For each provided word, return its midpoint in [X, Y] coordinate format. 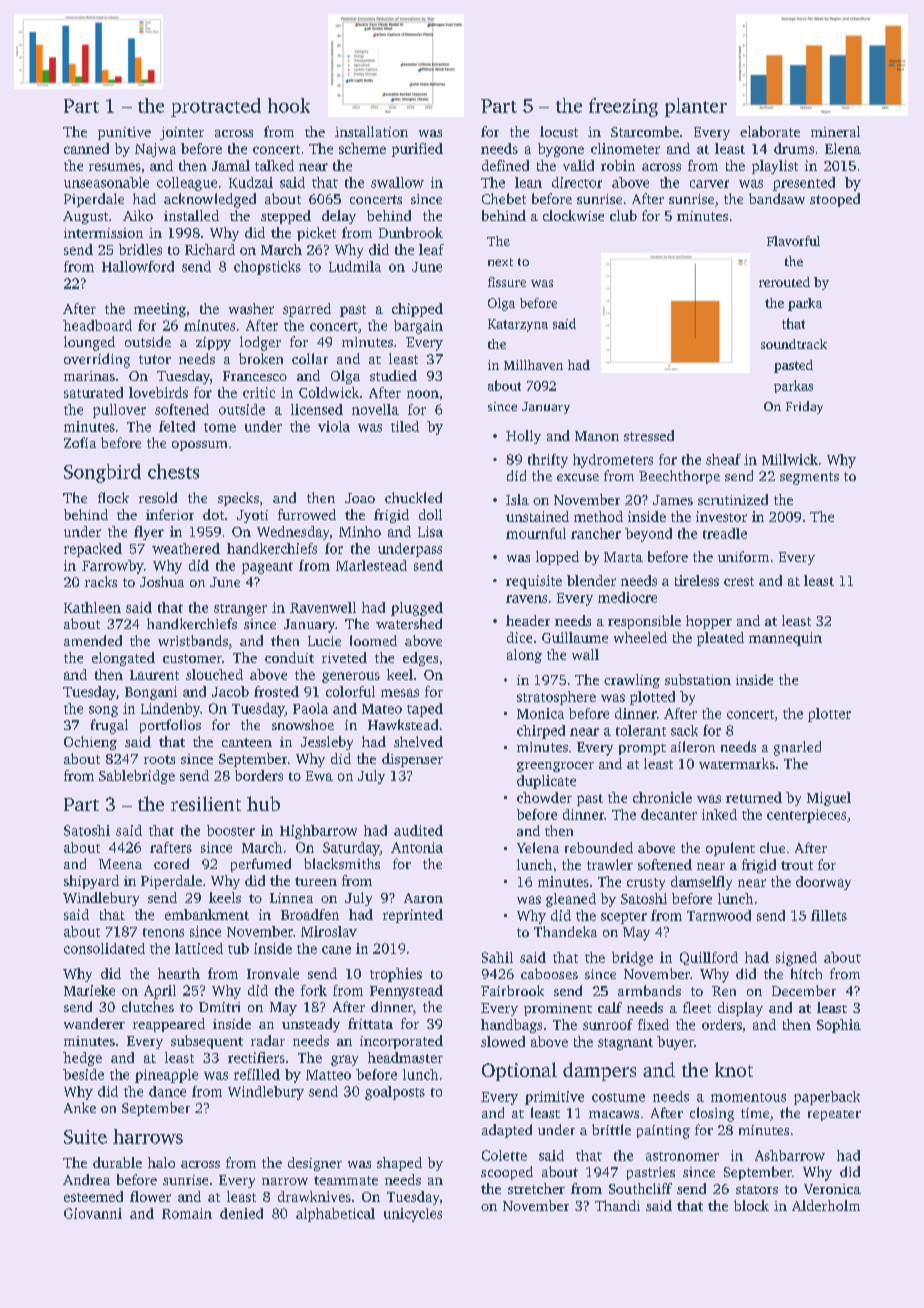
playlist [775, 167]
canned [86, 148]
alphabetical [335, 1215]
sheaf [723, 459]
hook [289, 105]
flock [113, 497]
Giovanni [93, 1213]
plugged [417, 609]
